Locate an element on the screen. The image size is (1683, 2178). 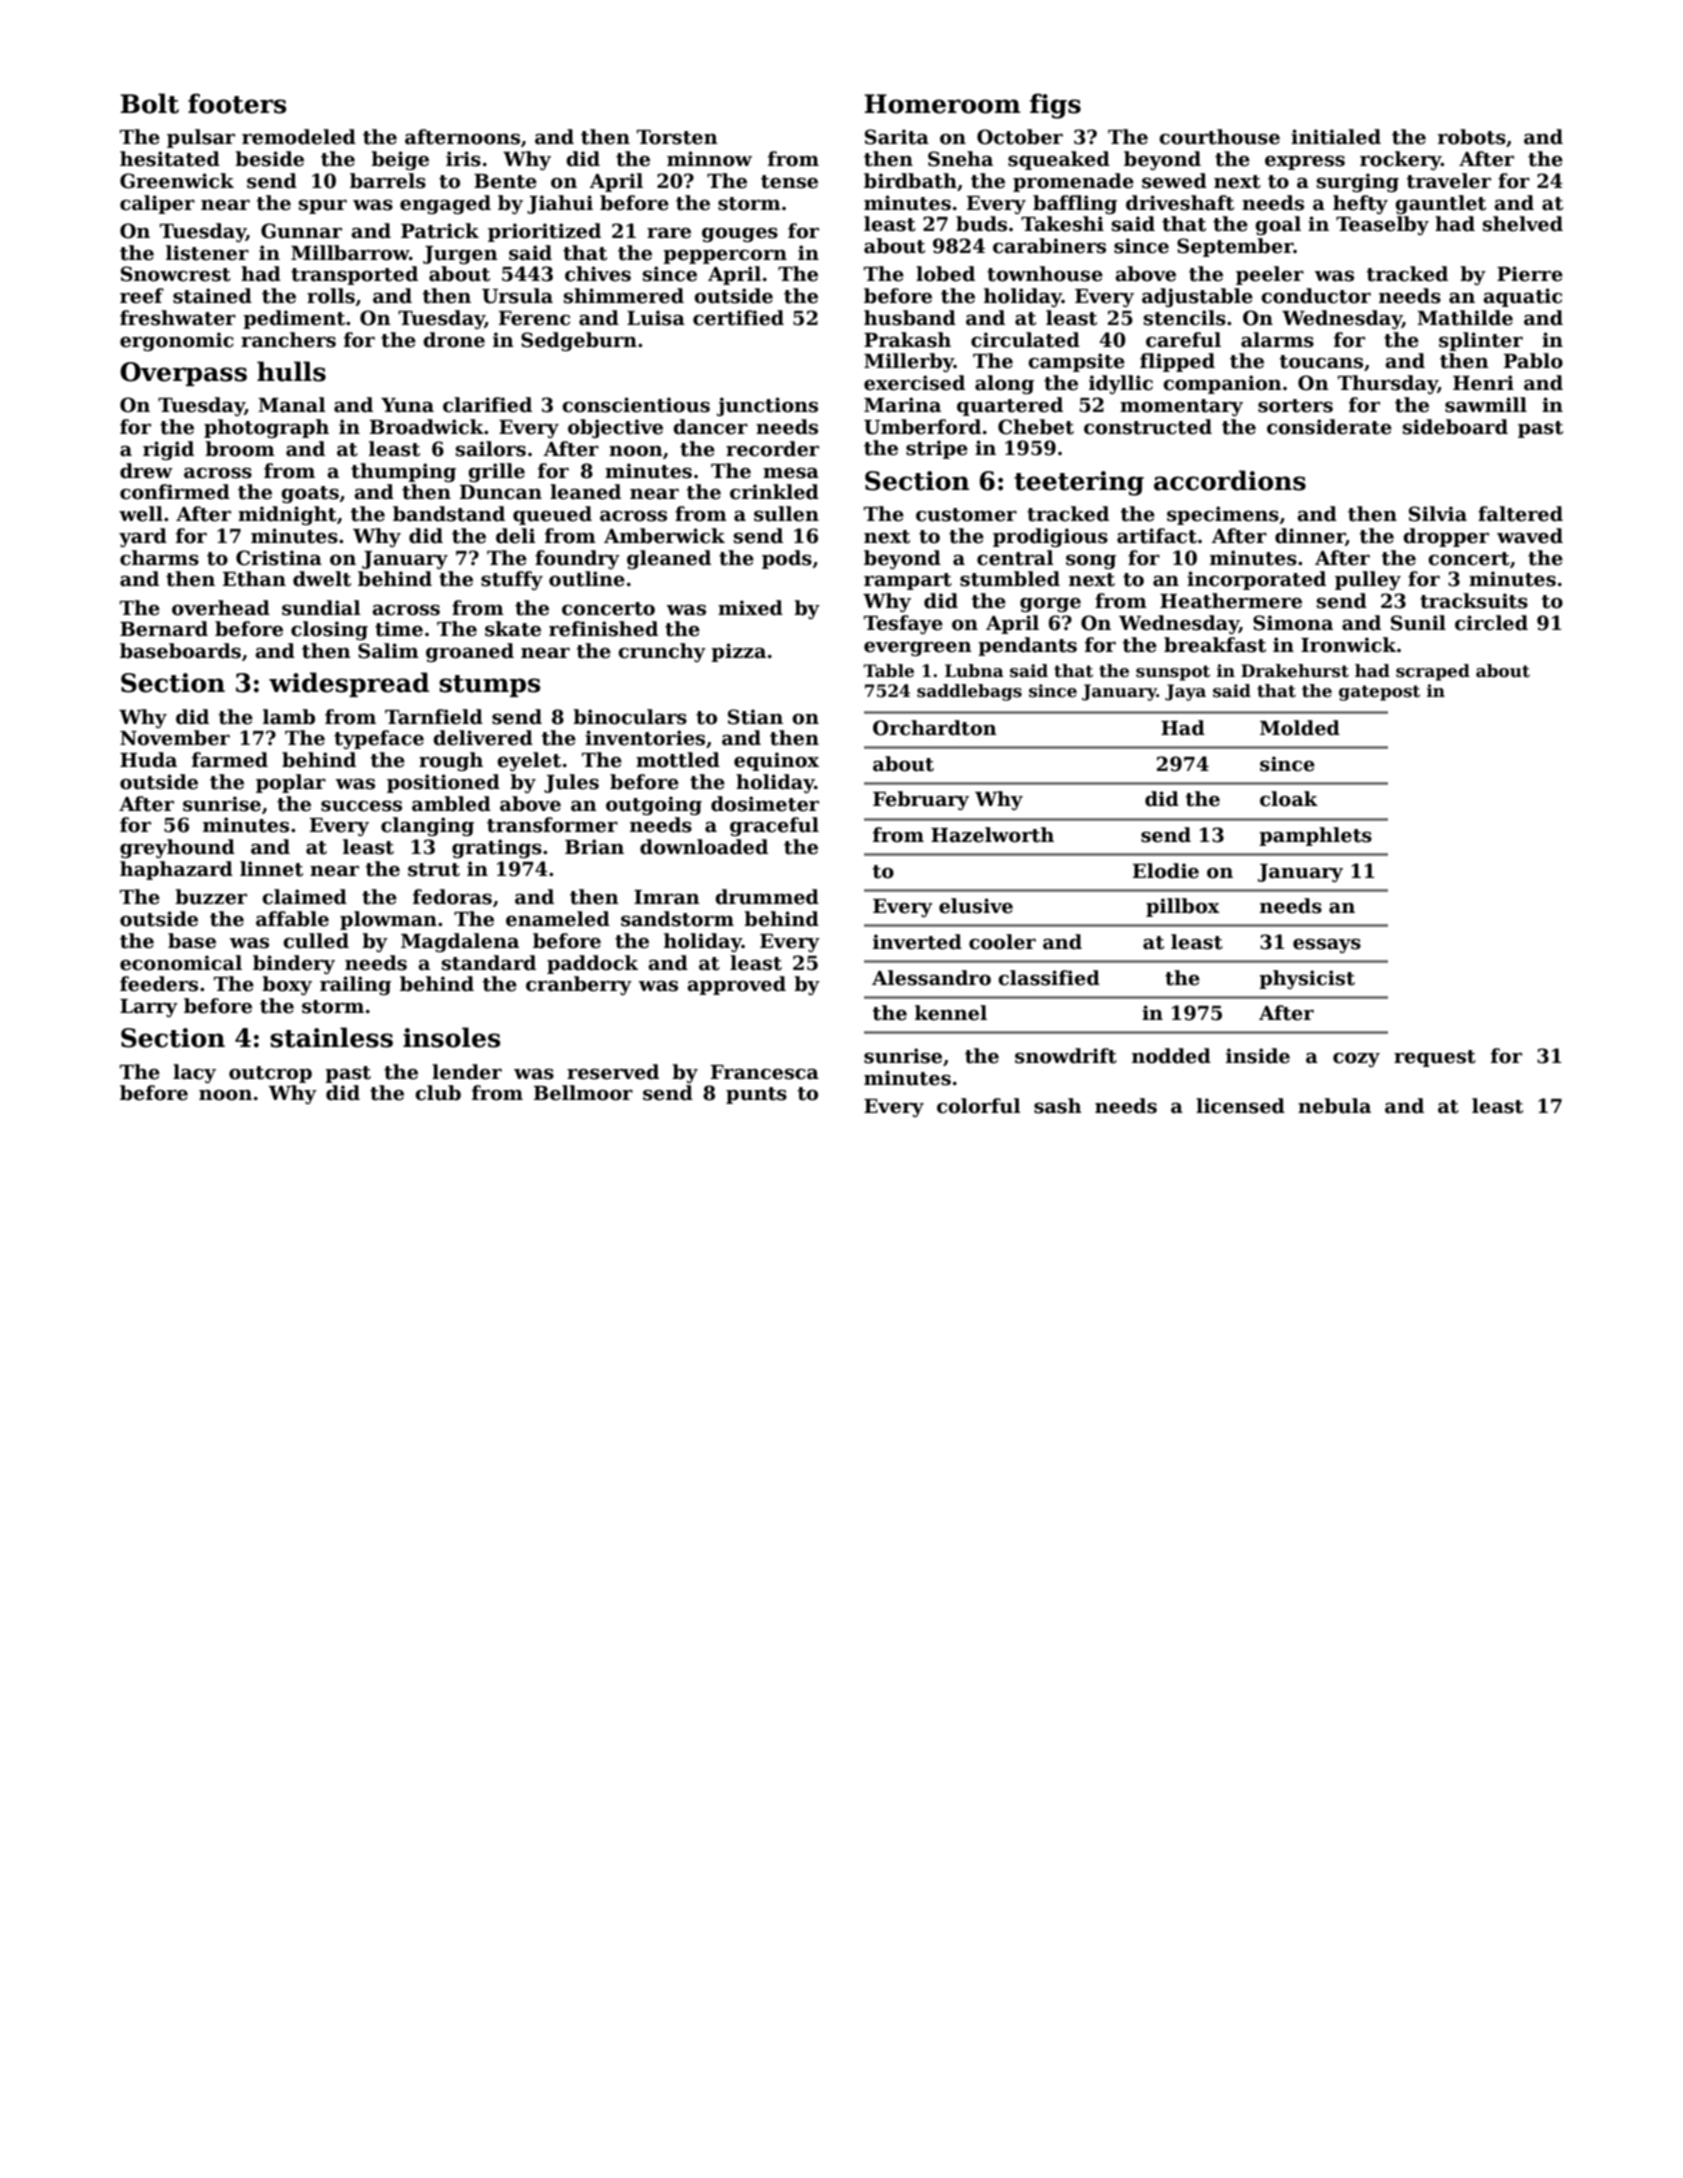
Homeroom is located at coordinates (942, 104).
